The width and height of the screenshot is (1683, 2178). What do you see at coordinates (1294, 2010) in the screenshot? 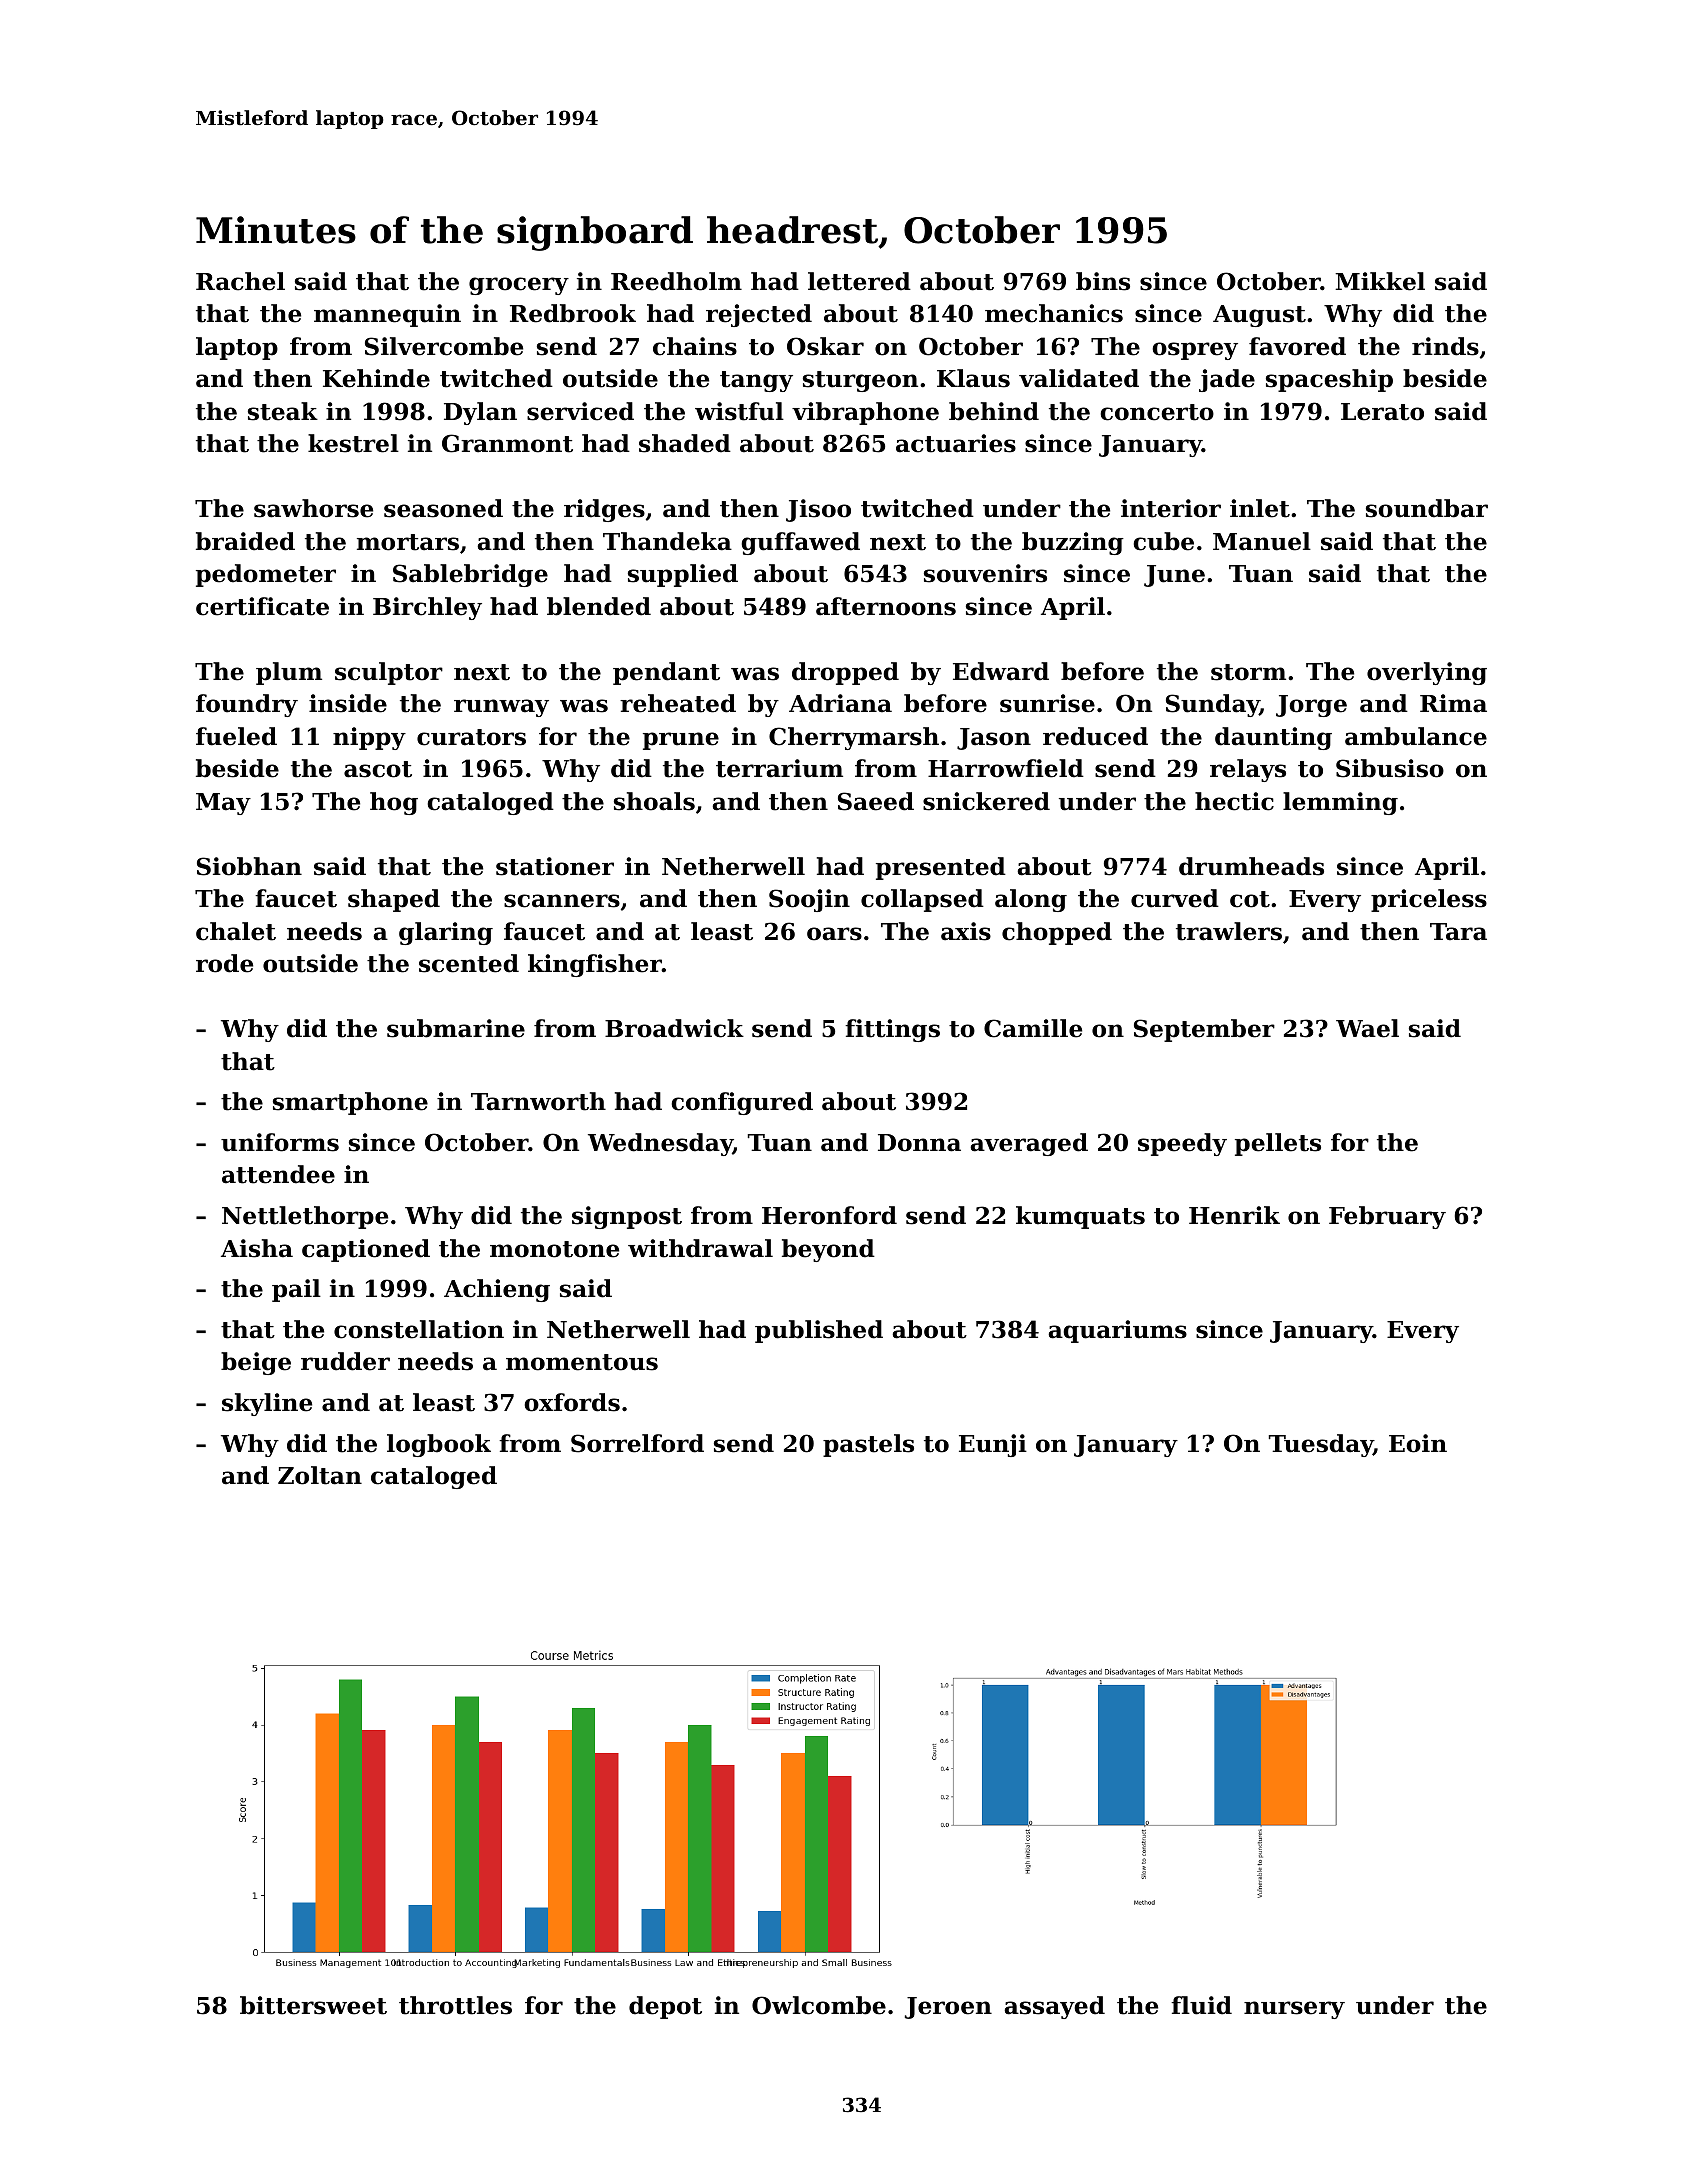
I see `nursery` at bounding box center [1294, 2010].
